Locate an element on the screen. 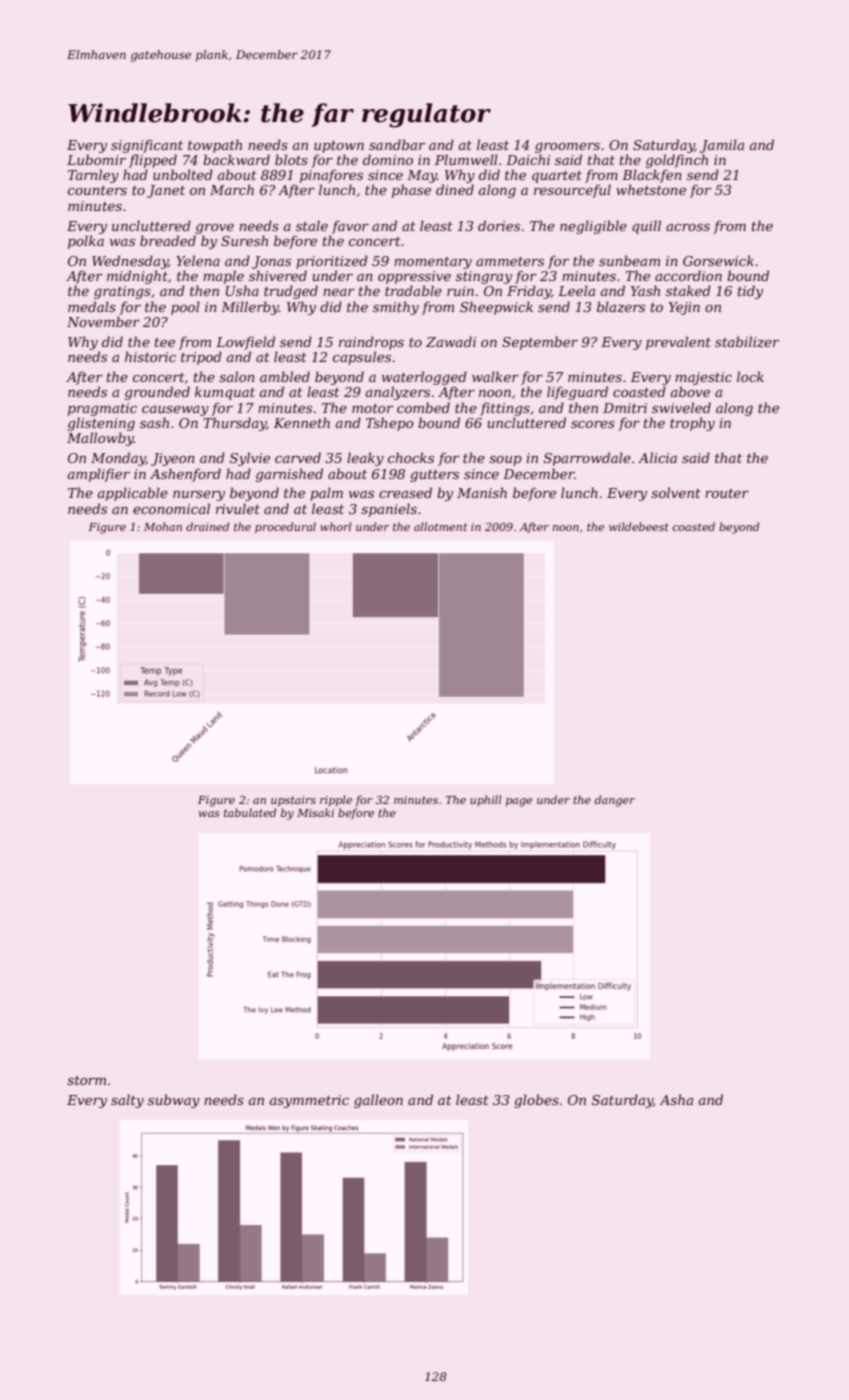 Image resolution: width=849 pixels, height=1400 pixels. lifeguard is located at coordinates (577, 393).
